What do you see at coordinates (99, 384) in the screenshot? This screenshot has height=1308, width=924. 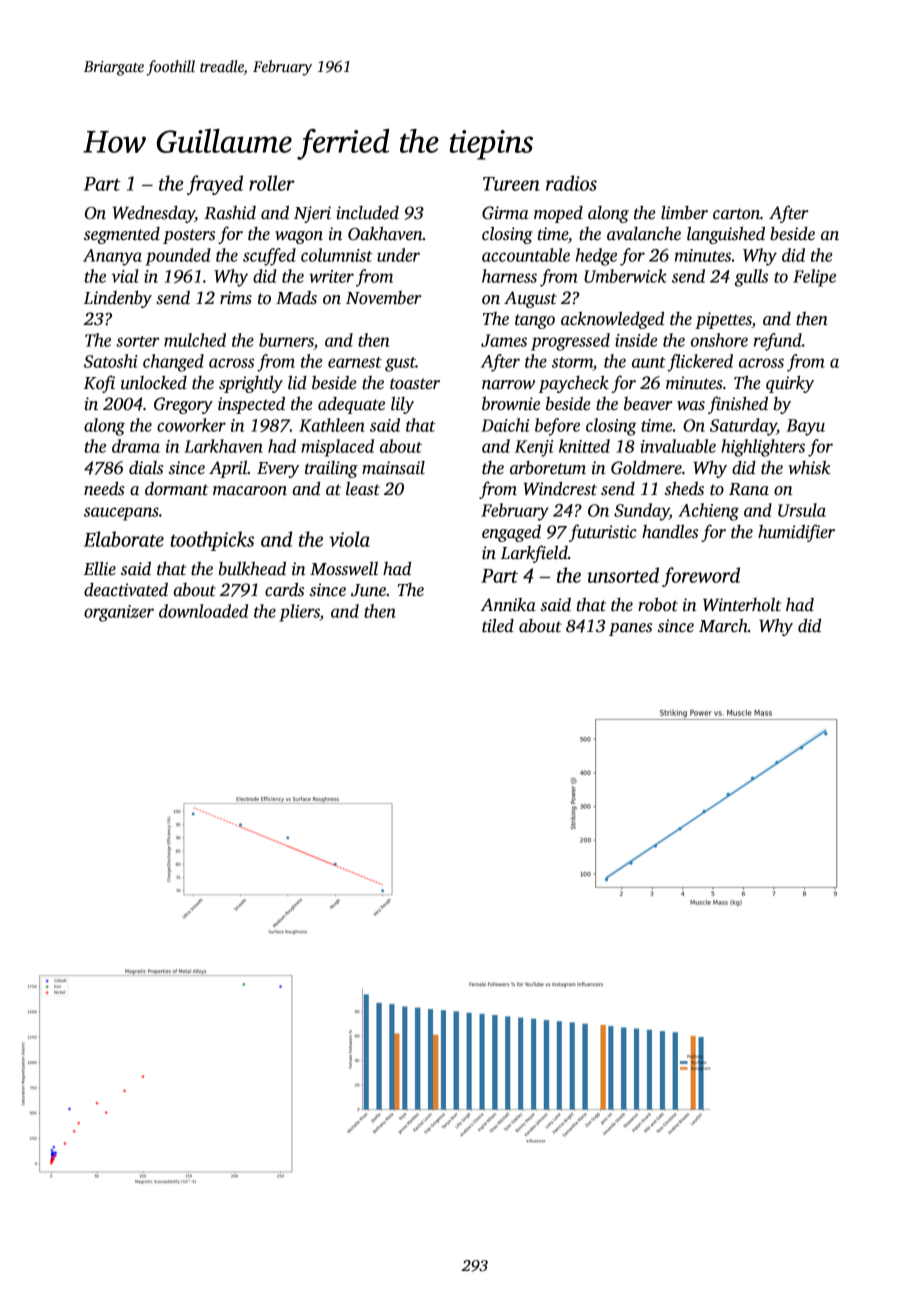 I see `Kofi` at bounding box center [99, 384].
